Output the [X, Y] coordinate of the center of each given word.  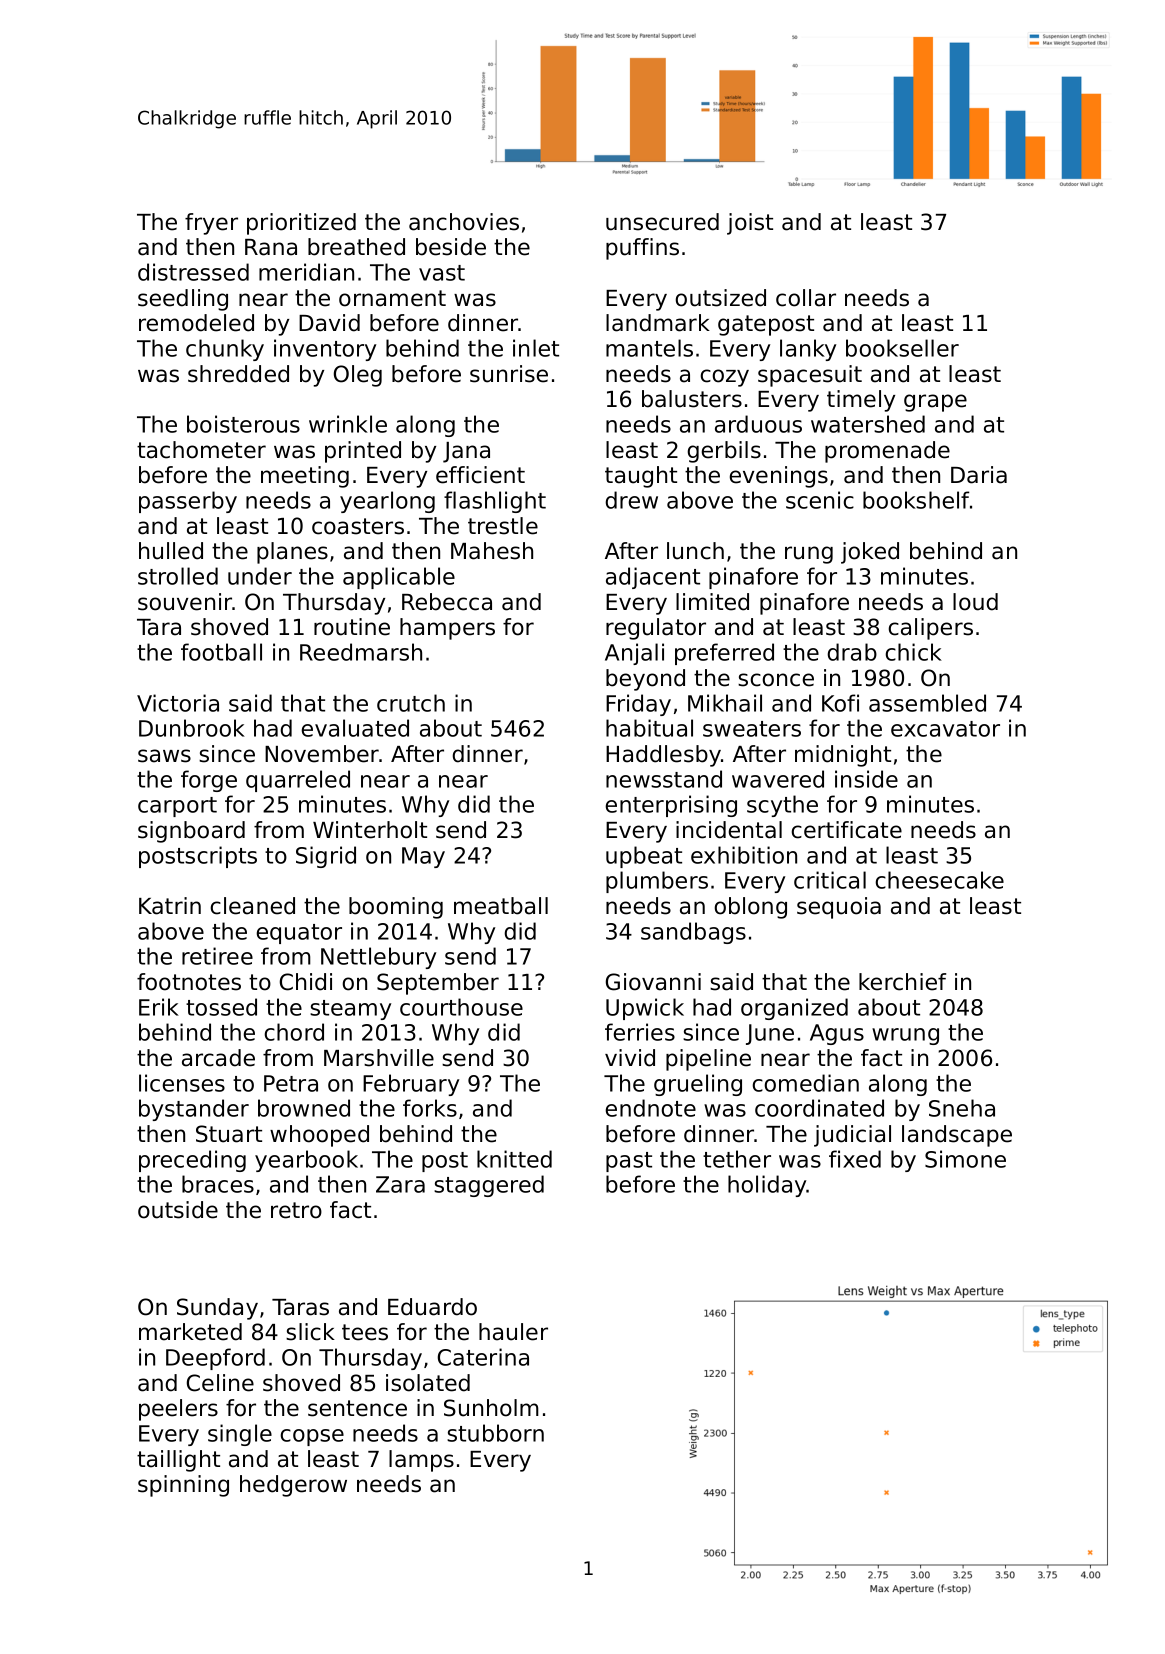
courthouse [461, 1007]
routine [352, 627]
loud [975, 602]
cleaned [253, 906]
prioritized [301, 224]
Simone [965, 1159]
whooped [319, 1136]
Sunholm [491, 1408]
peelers [178, 1410]
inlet [536, 348]
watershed [868, 424]
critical [830, 880]
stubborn [495, 1433]
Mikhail [725, 703]
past [629, 1162]
